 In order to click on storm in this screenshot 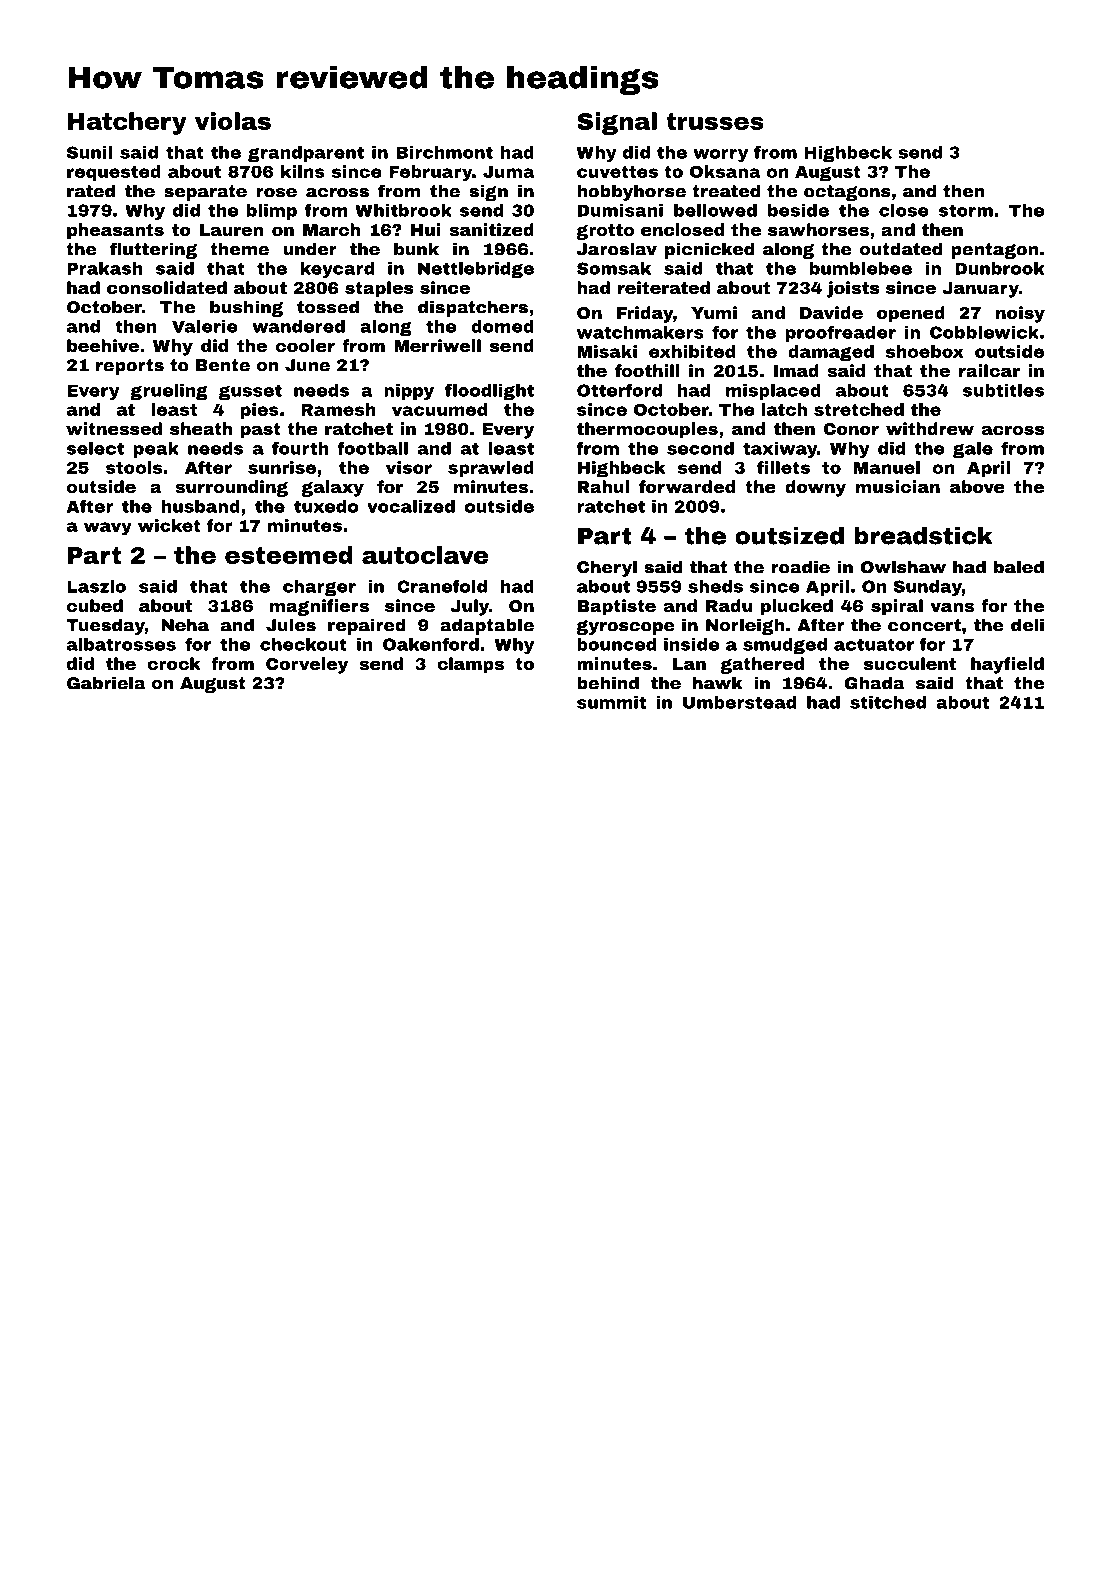, I will do `click(966, 210)`.
